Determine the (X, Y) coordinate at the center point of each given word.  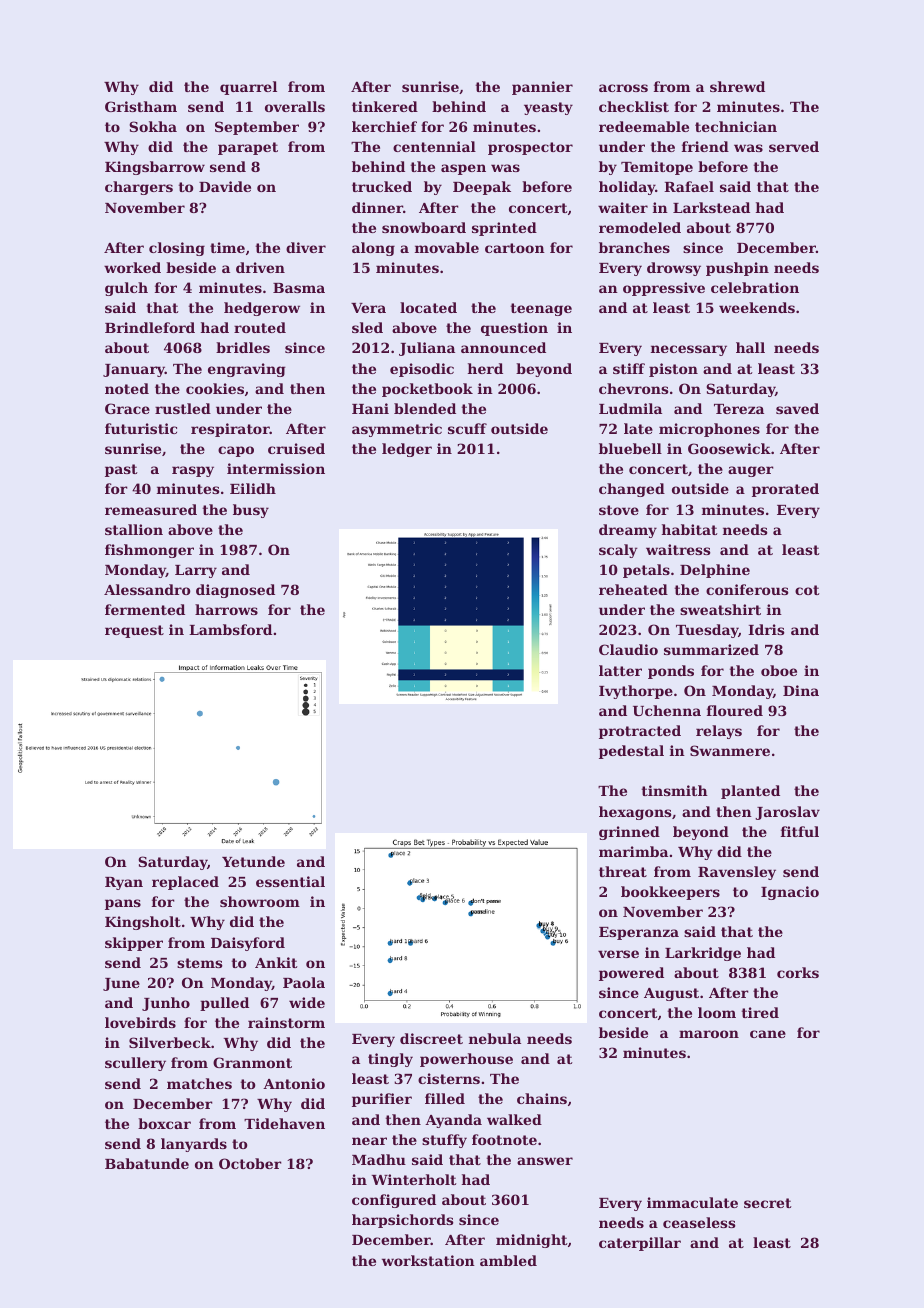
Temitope (657, 168)
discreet (431, 1038)
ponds (671, 672)
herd (485, 368)
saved (797, 408)
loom (717, 1012)
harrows (226, 609)
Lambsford (230, 629)
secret (767, 1203)
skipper (134, 944)
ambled (508, 1260)
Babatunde (147, 1163)
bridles (243, 347)
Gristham (141, 106)
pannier (542, 88)
